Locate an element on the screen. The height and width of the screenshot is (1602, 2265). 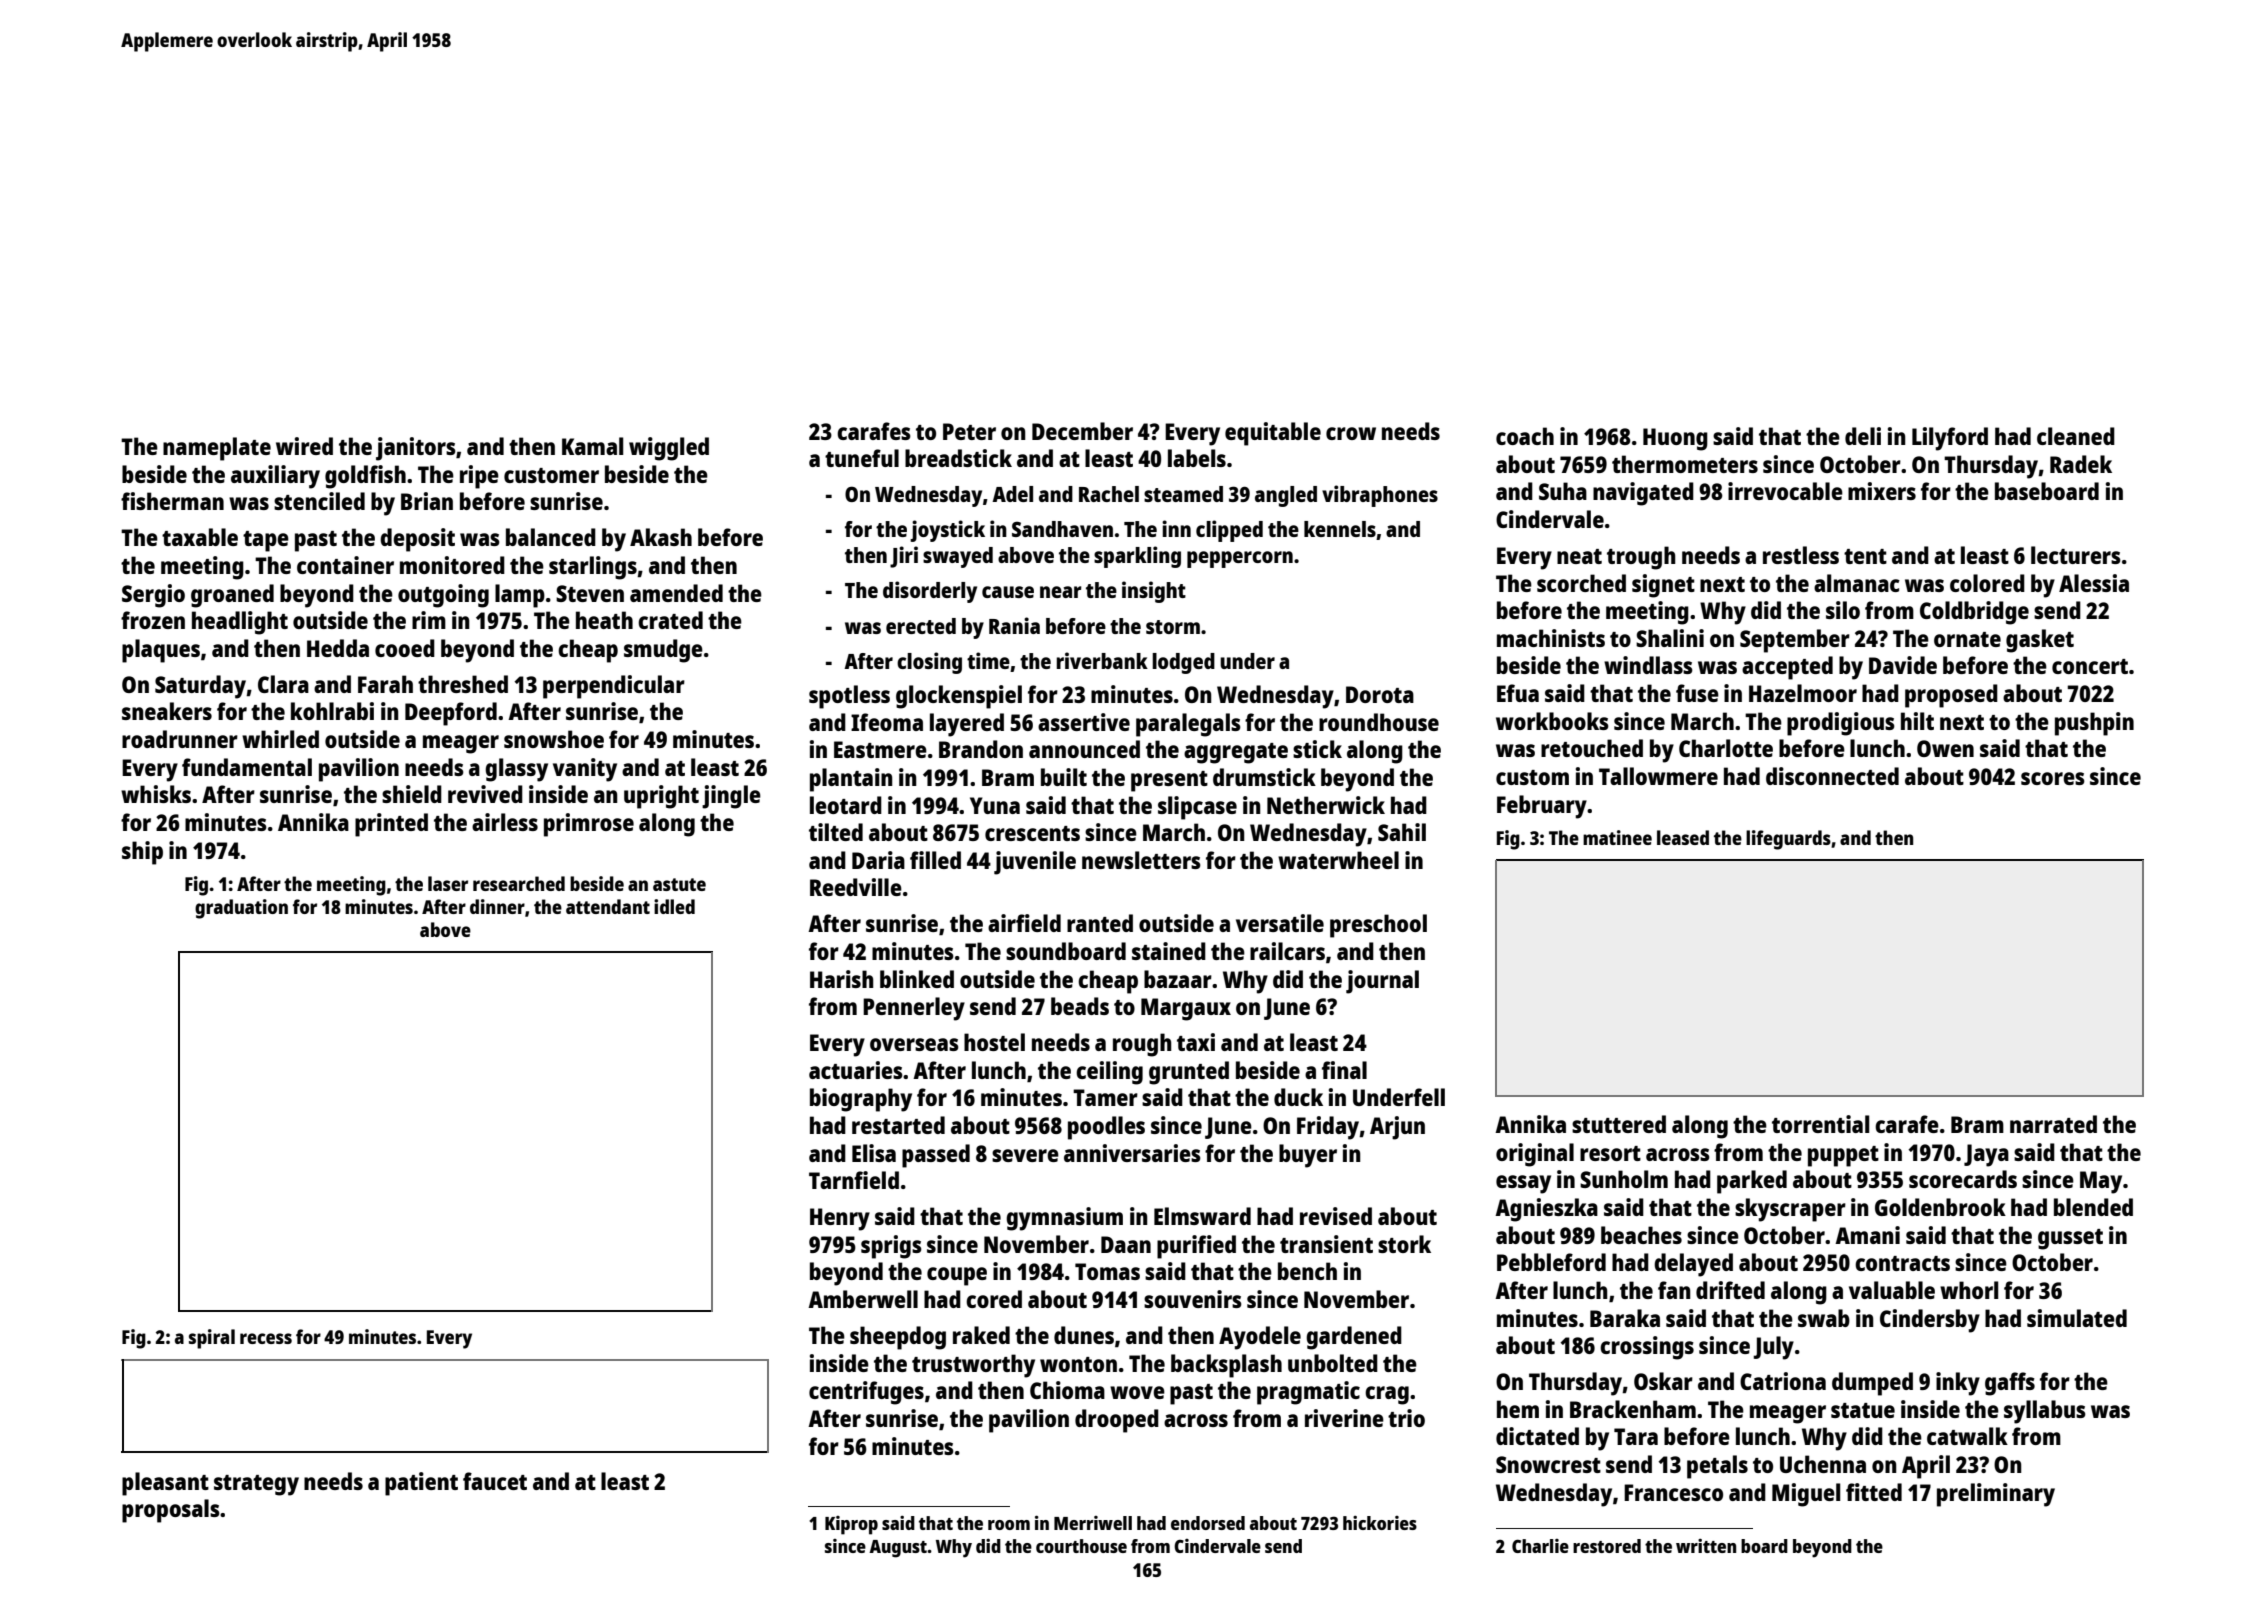
Elmsward is located at coordinates (1202, 1216).
